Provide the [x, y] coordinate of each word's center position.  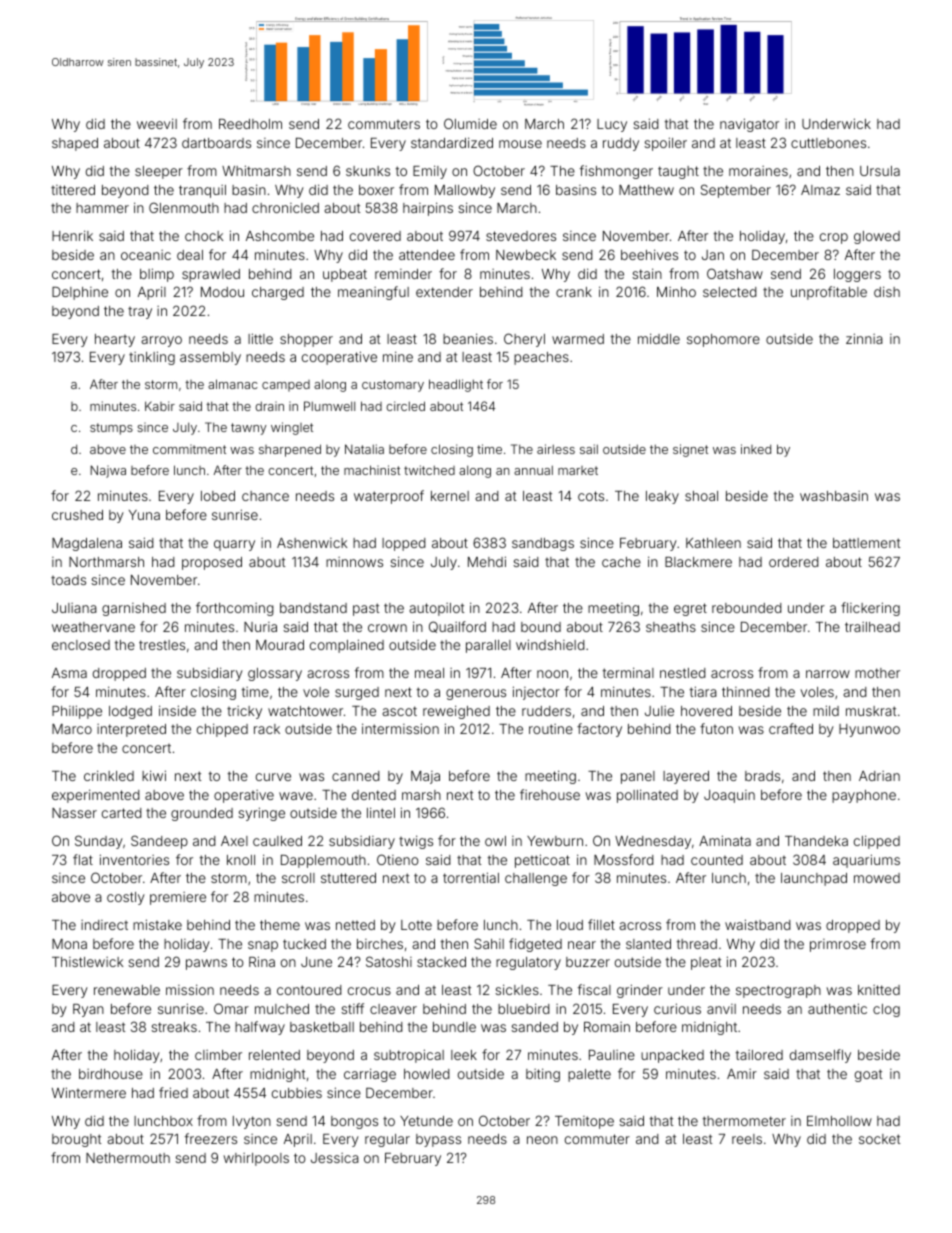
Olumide [470, 123]
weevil [157, 123]
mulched [282, 1009]
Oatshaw [735, 273]
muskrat [871, 711]
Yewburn [555, 841]
